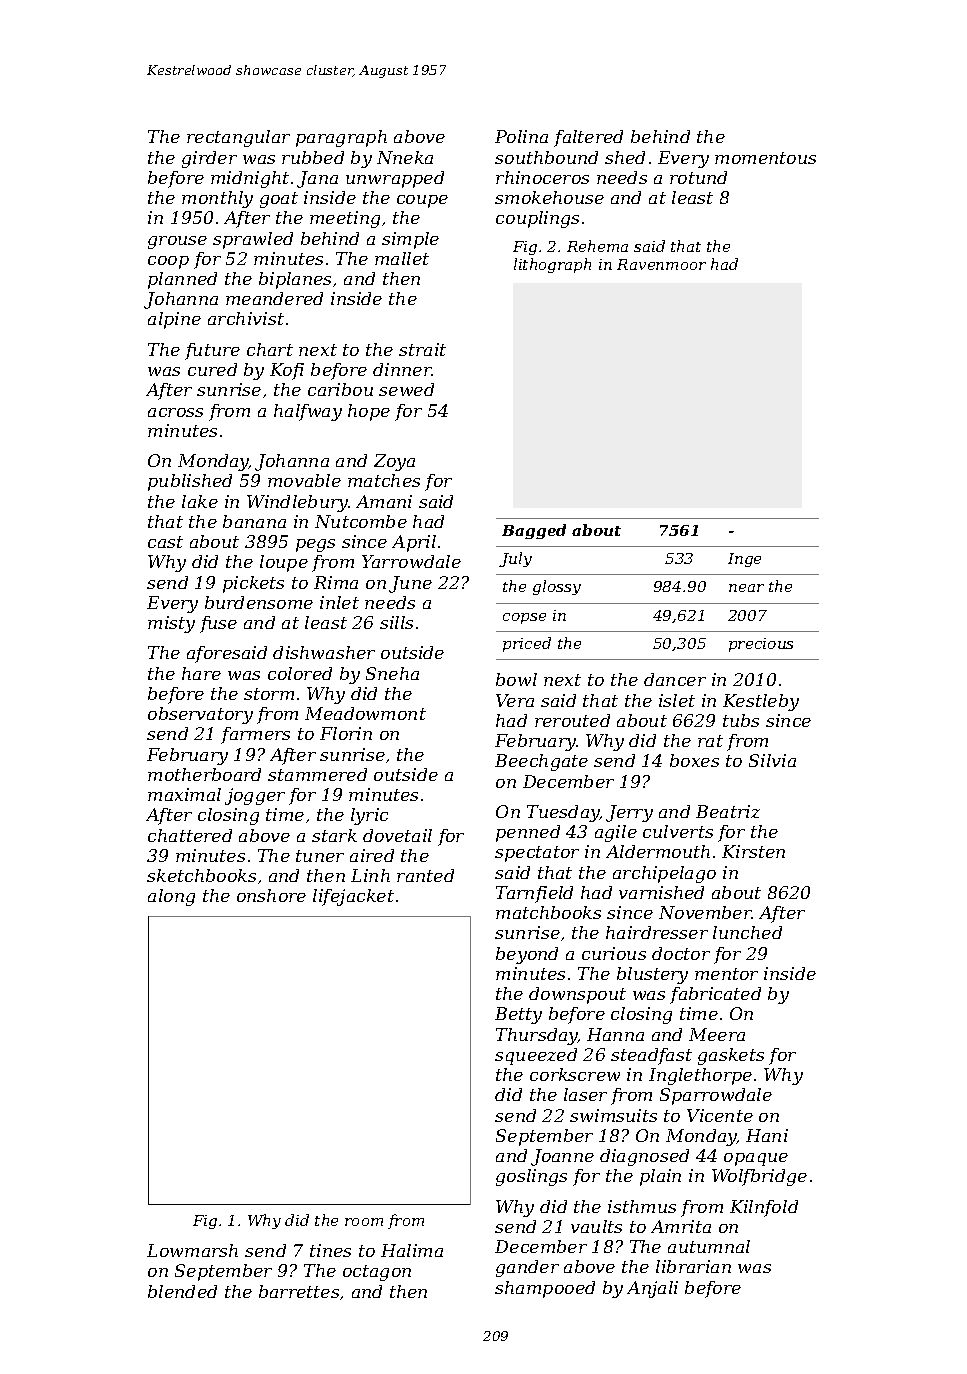 The height and width of the screenshot is (1374, 967). I want to click on near, so click(746, 588).
